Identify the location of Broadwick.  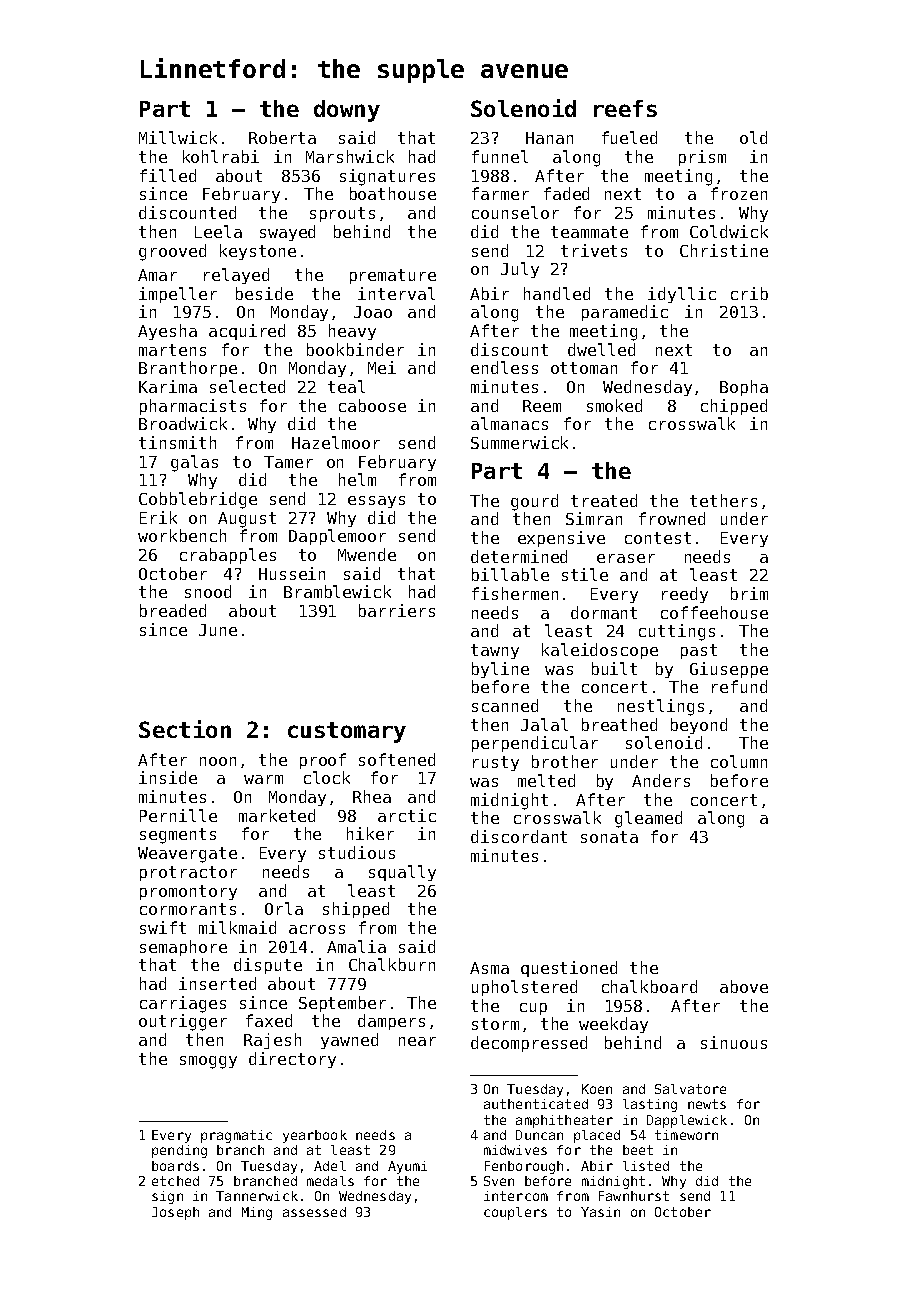
(183, 423).
